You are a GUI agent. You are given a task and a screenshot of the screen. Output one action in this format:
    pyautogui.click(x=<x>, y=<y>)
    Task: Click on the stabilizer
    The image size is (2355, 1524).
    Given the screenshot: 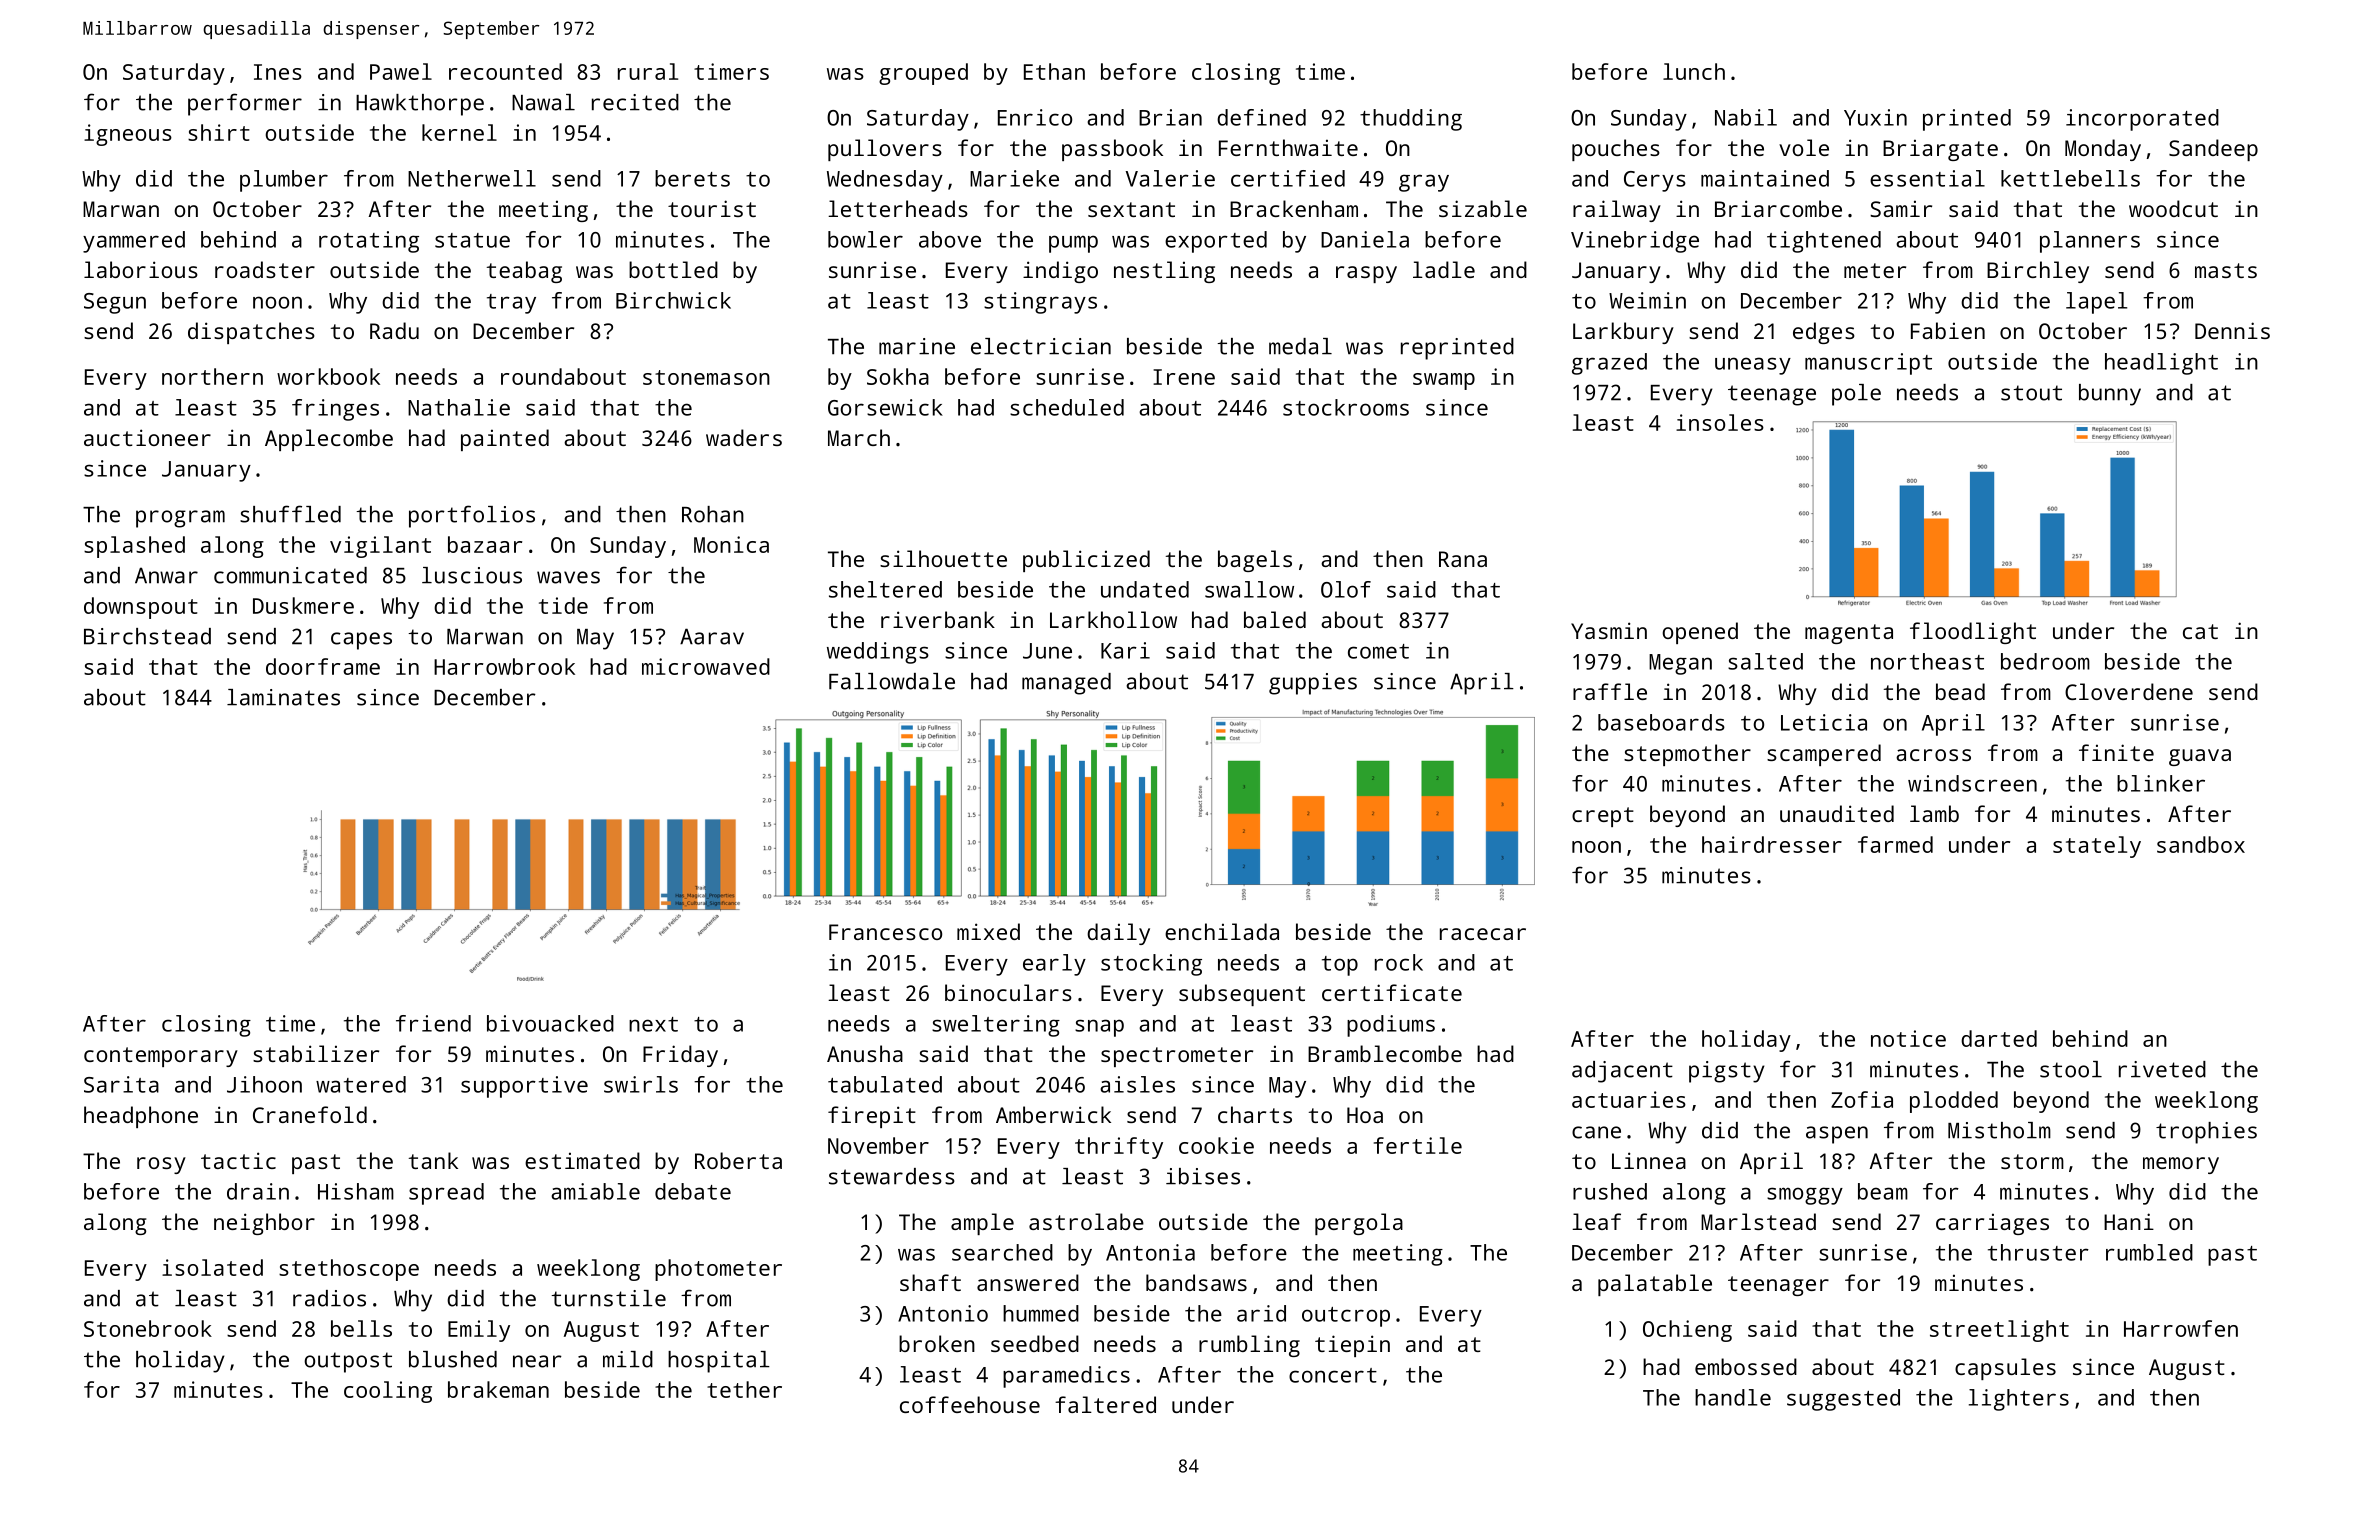 What is the action you would take?
    pyautogui.click(x=316, y=1053)
